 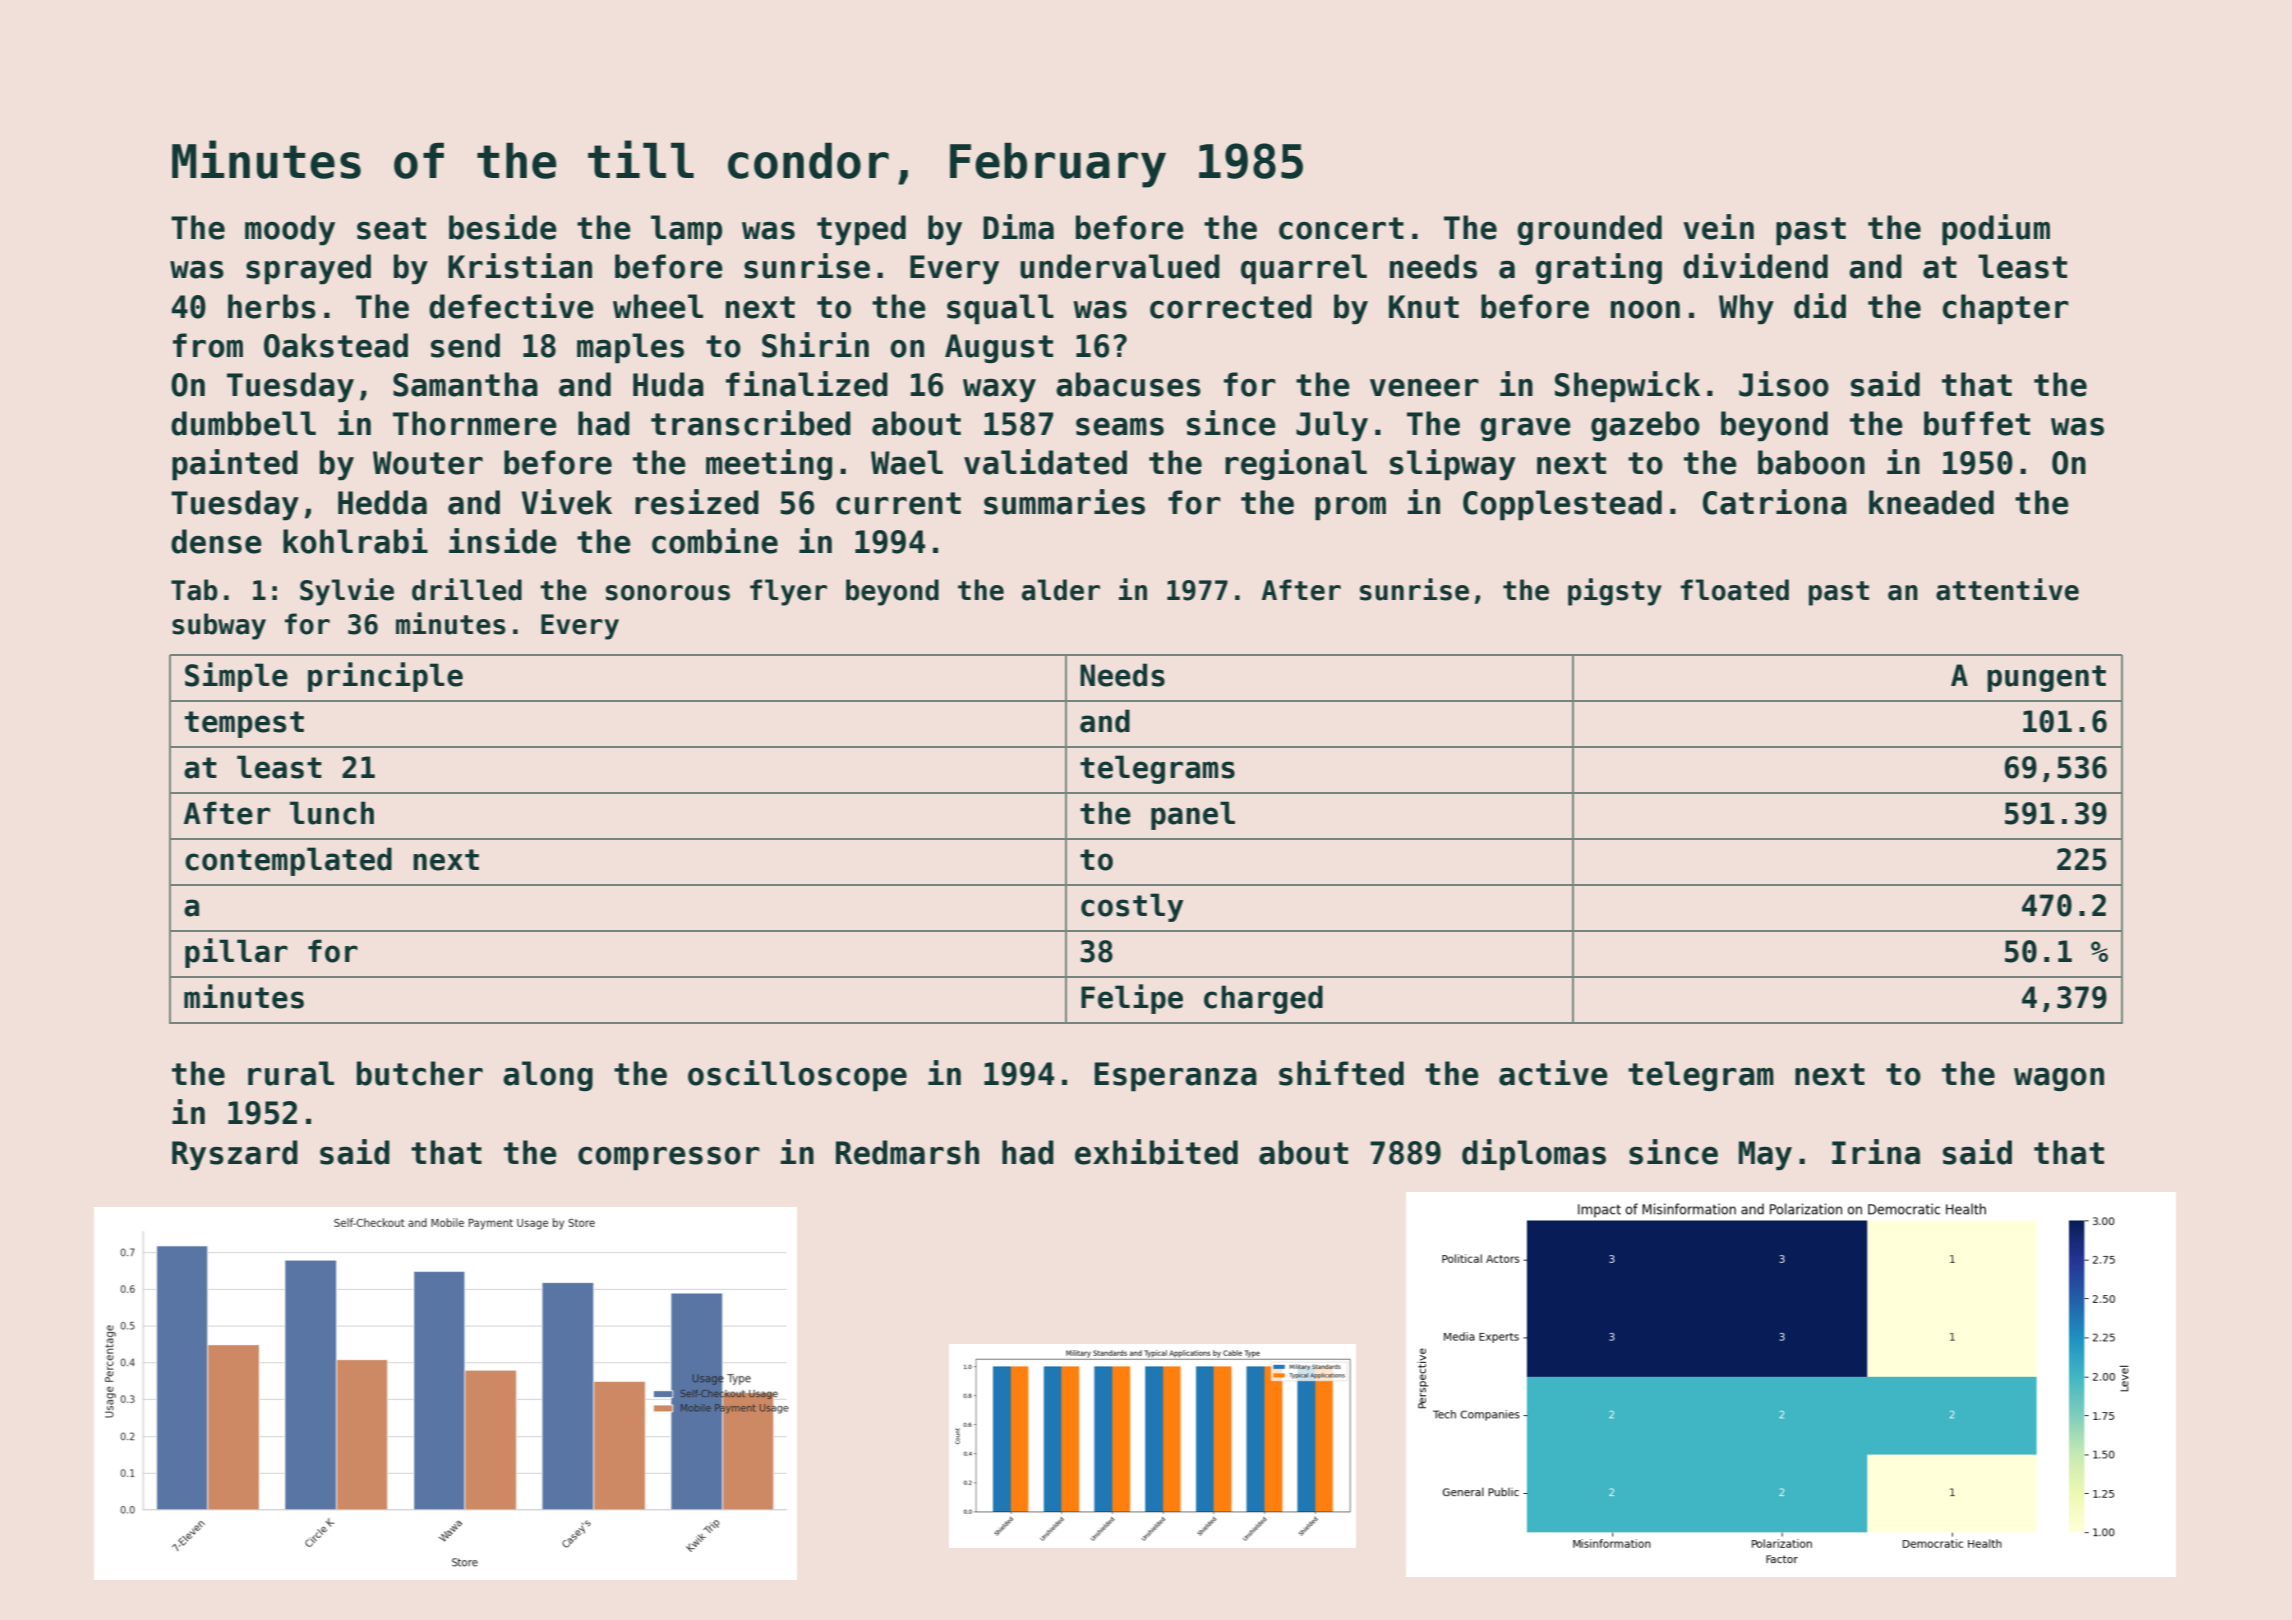 I want to click on panel, so click(x=1193, y=815).
